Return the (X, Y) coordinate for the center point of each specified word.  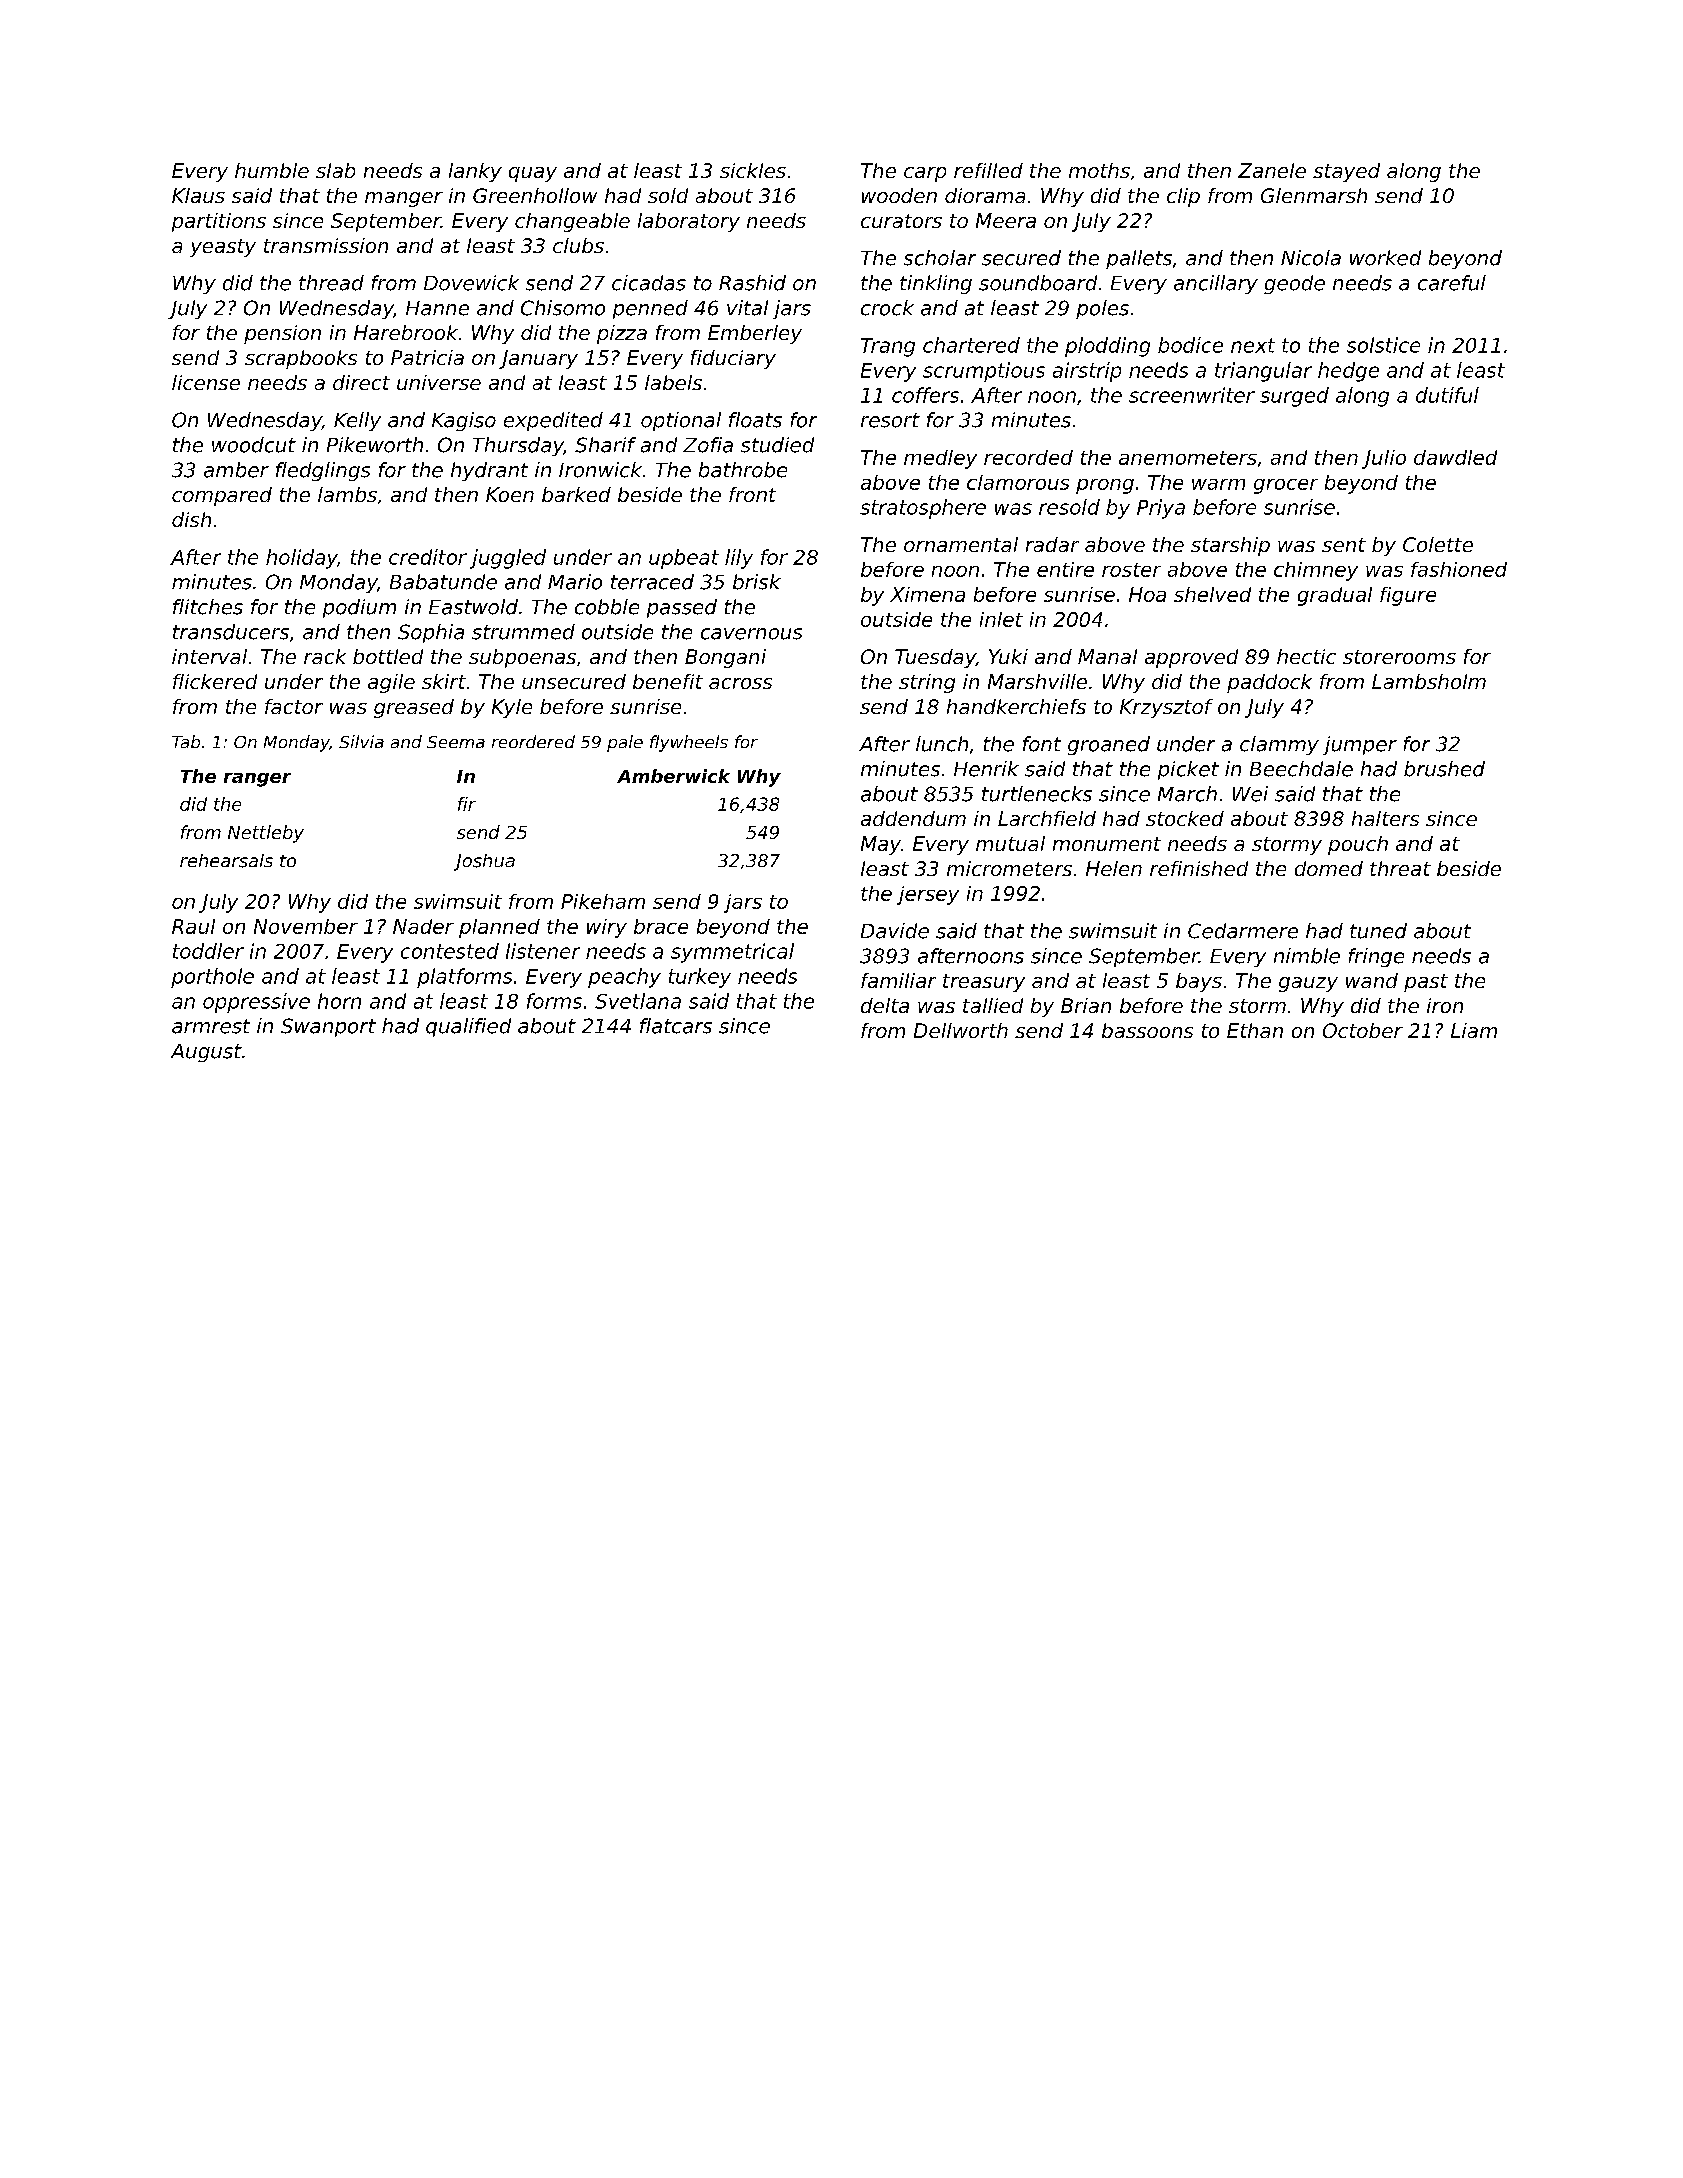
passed (682, 608)
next (1253, 345)
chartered (971, 345)
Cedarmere (1243, 931)
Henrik (986, 769)
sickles (753, 170)
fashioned (1459, 569)
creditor (428, 557)
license (206, 382)
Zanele (1272, 170)
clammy (1279, 745)
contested (450, 951)
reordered (533, 741)
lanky (475, 172)
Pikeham (603, 901)
